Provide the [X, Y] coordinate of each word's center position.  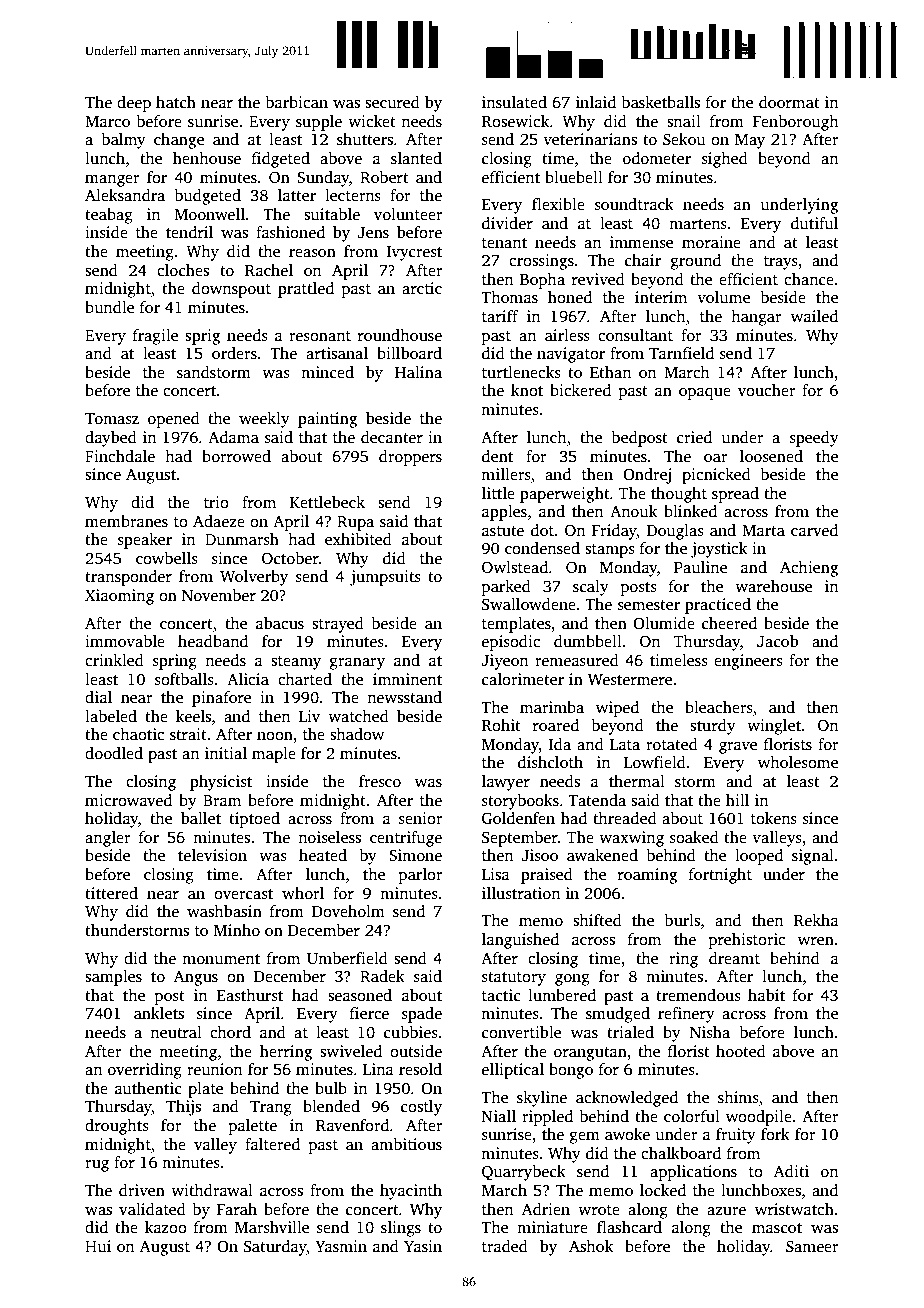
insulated [514, 102]
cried [694, 437]
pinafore [221, 699]
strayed [338, 625]
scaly [591, 588]
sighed [725, 160]
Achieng [809, 569]
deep [134, 104]
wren [816, 941]
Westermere [630, 679]
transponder [128, 578]
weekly [264, 420]
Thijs [183, 1108]
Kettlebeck [327, 502]
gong [572, 980]
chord [230, 1032]
